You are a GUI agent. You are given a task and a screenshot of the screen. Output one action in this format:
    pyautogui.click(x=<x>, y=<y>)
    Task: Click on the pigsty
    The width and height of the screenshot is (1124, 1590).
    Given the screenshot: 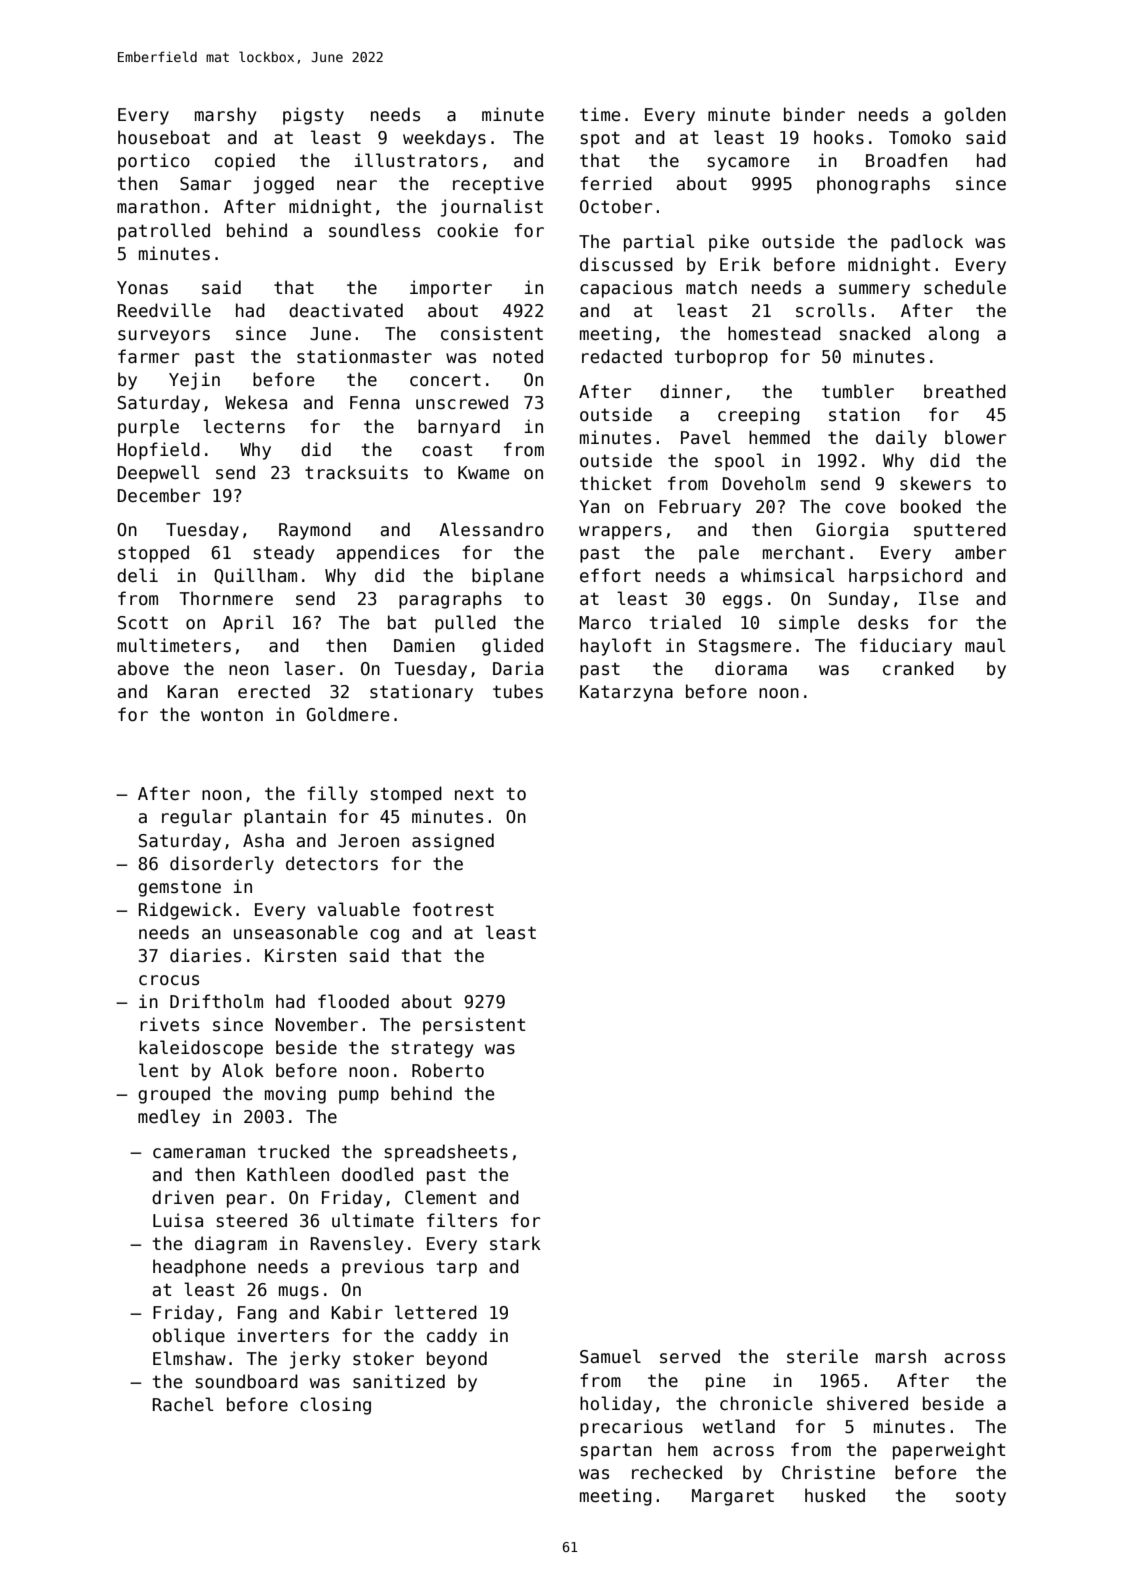 What is the action you would take?
    pyautogui.click(x=313, y=116)
